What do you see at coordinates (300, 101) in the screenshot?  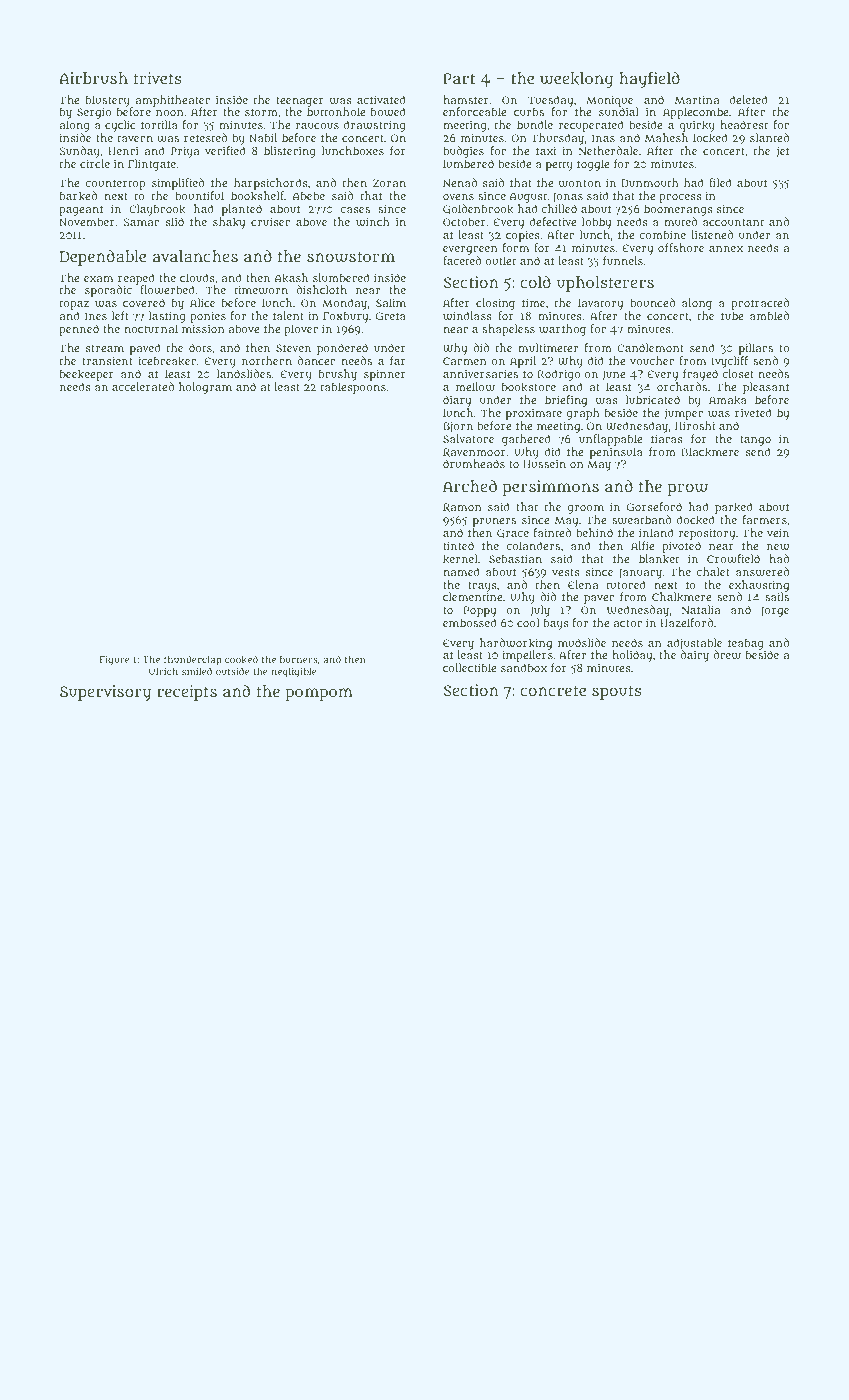 I see `teenager` at bounding box center [300, 101].
